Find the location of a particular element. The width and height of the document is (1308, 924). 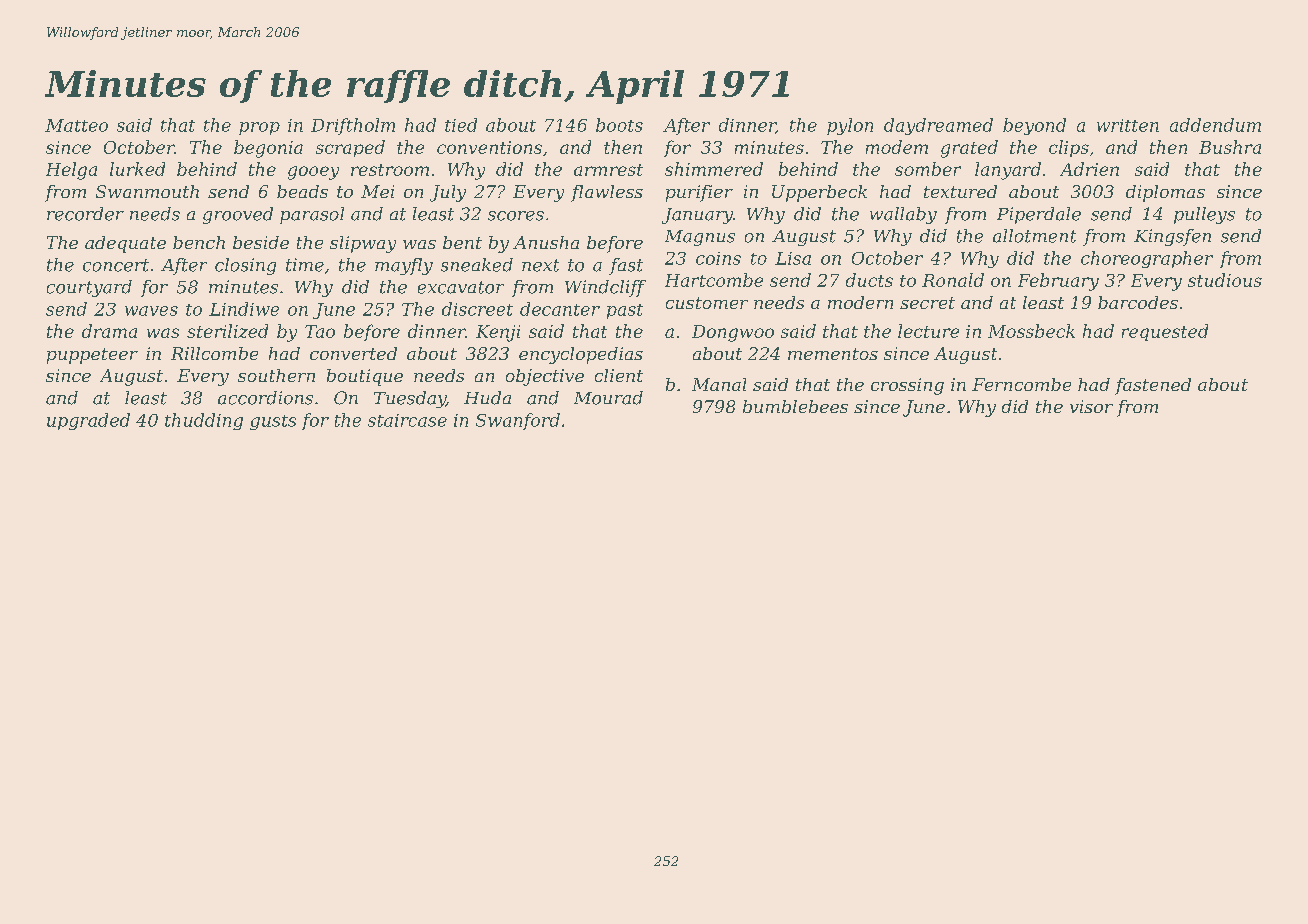

Adrien is located at coordinates (1089, 169).
